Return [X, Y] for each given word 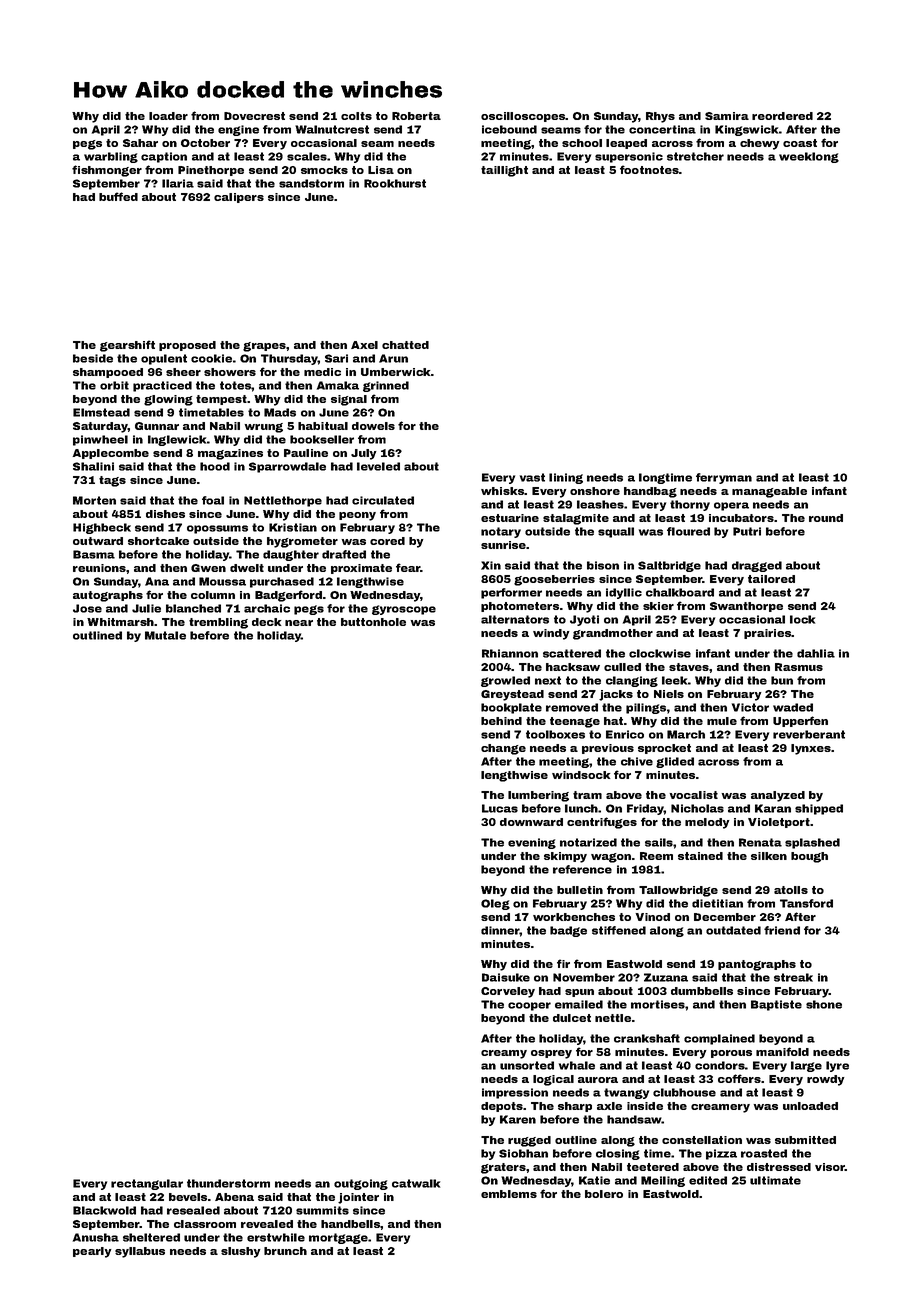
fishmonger [107, 171]
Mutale [165, 635]
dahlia [816, 653]
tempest [221, 400]
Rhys [660, 117]
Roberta [416, 116]
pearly [92, 1252]
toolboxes [555, 734]
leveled [378, 466]
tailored [771, 579]
